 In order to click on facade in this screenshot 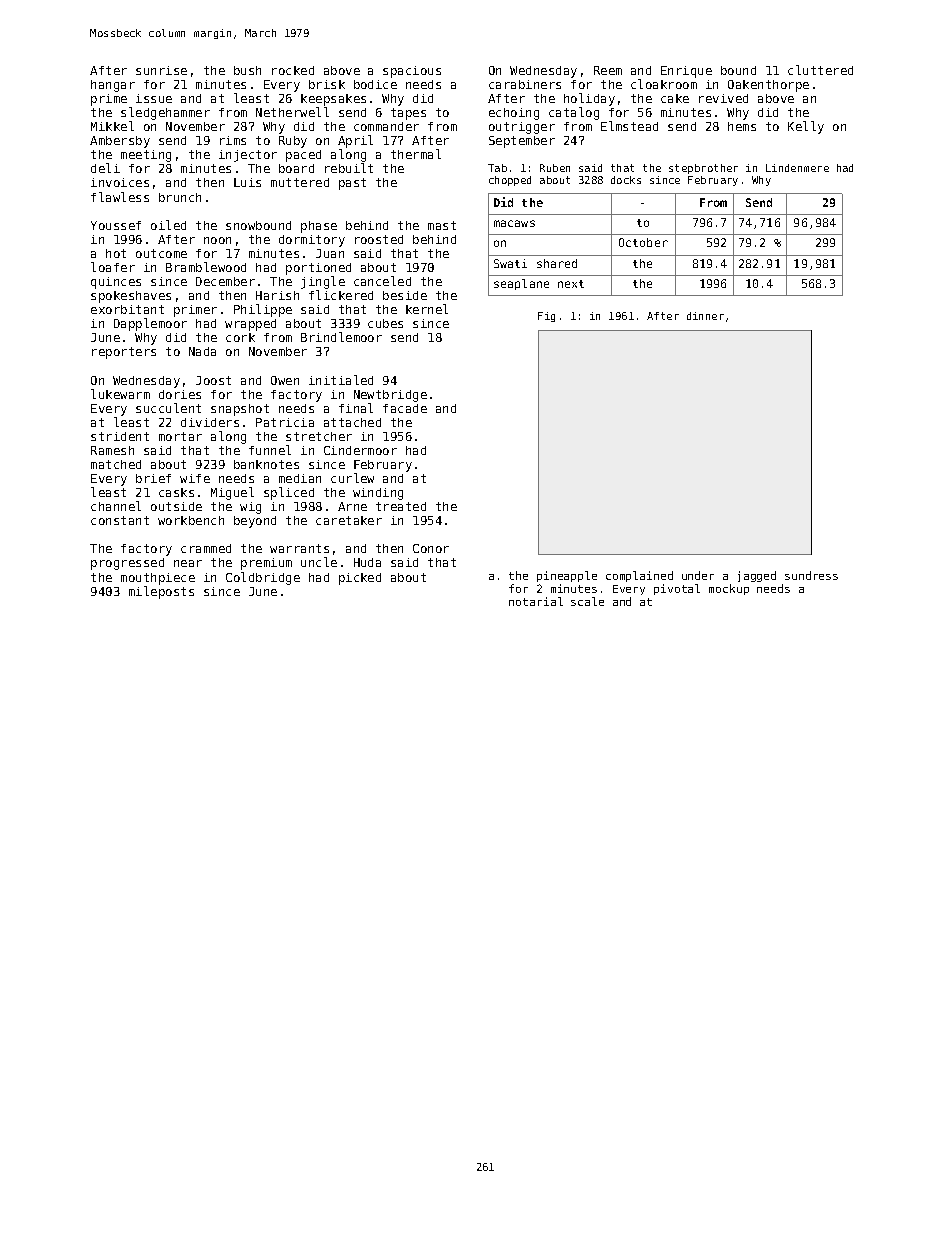, I will do `click(405, 408)`.
